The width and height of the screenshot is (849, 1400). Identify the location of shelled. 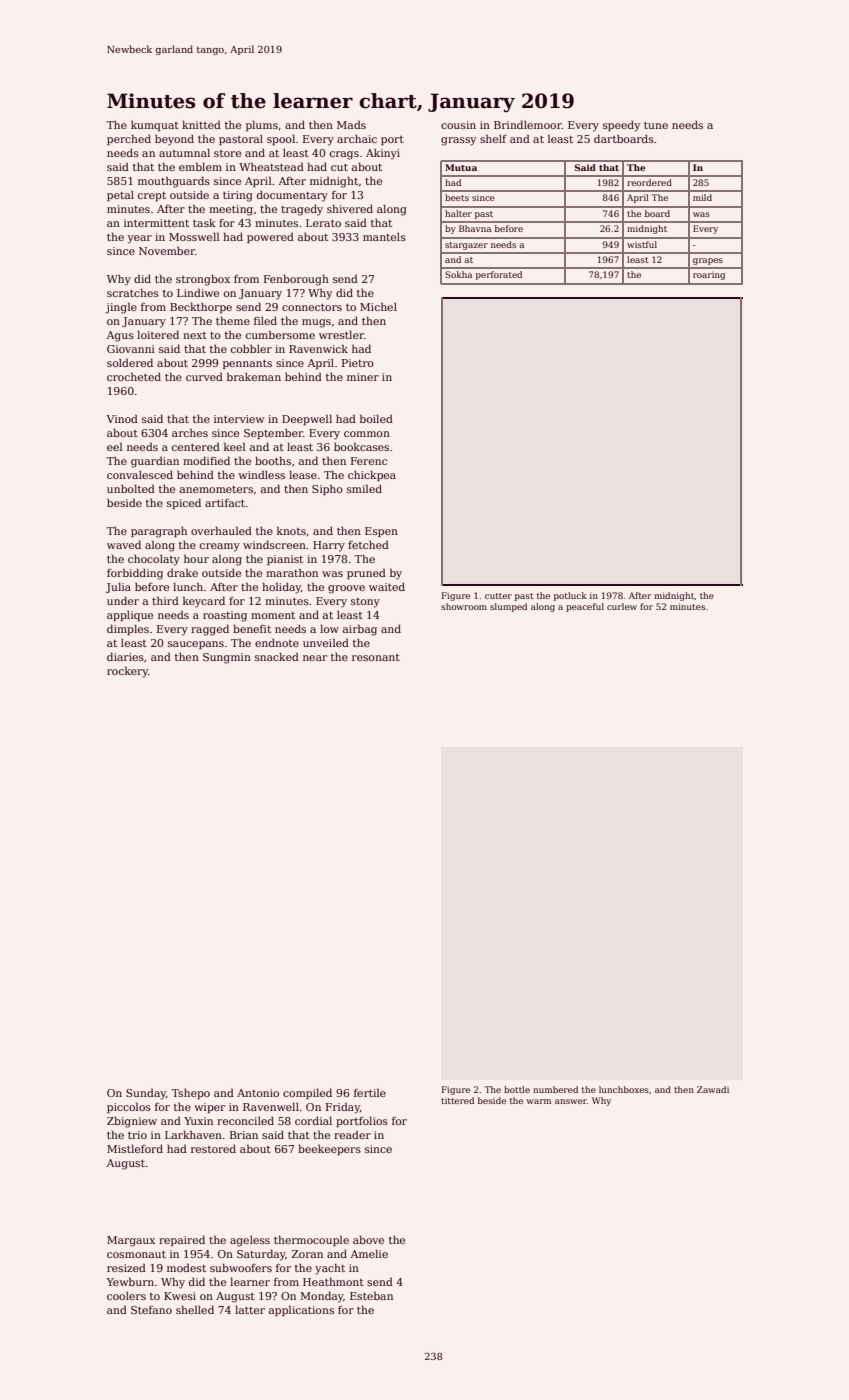
(195, 1309).
